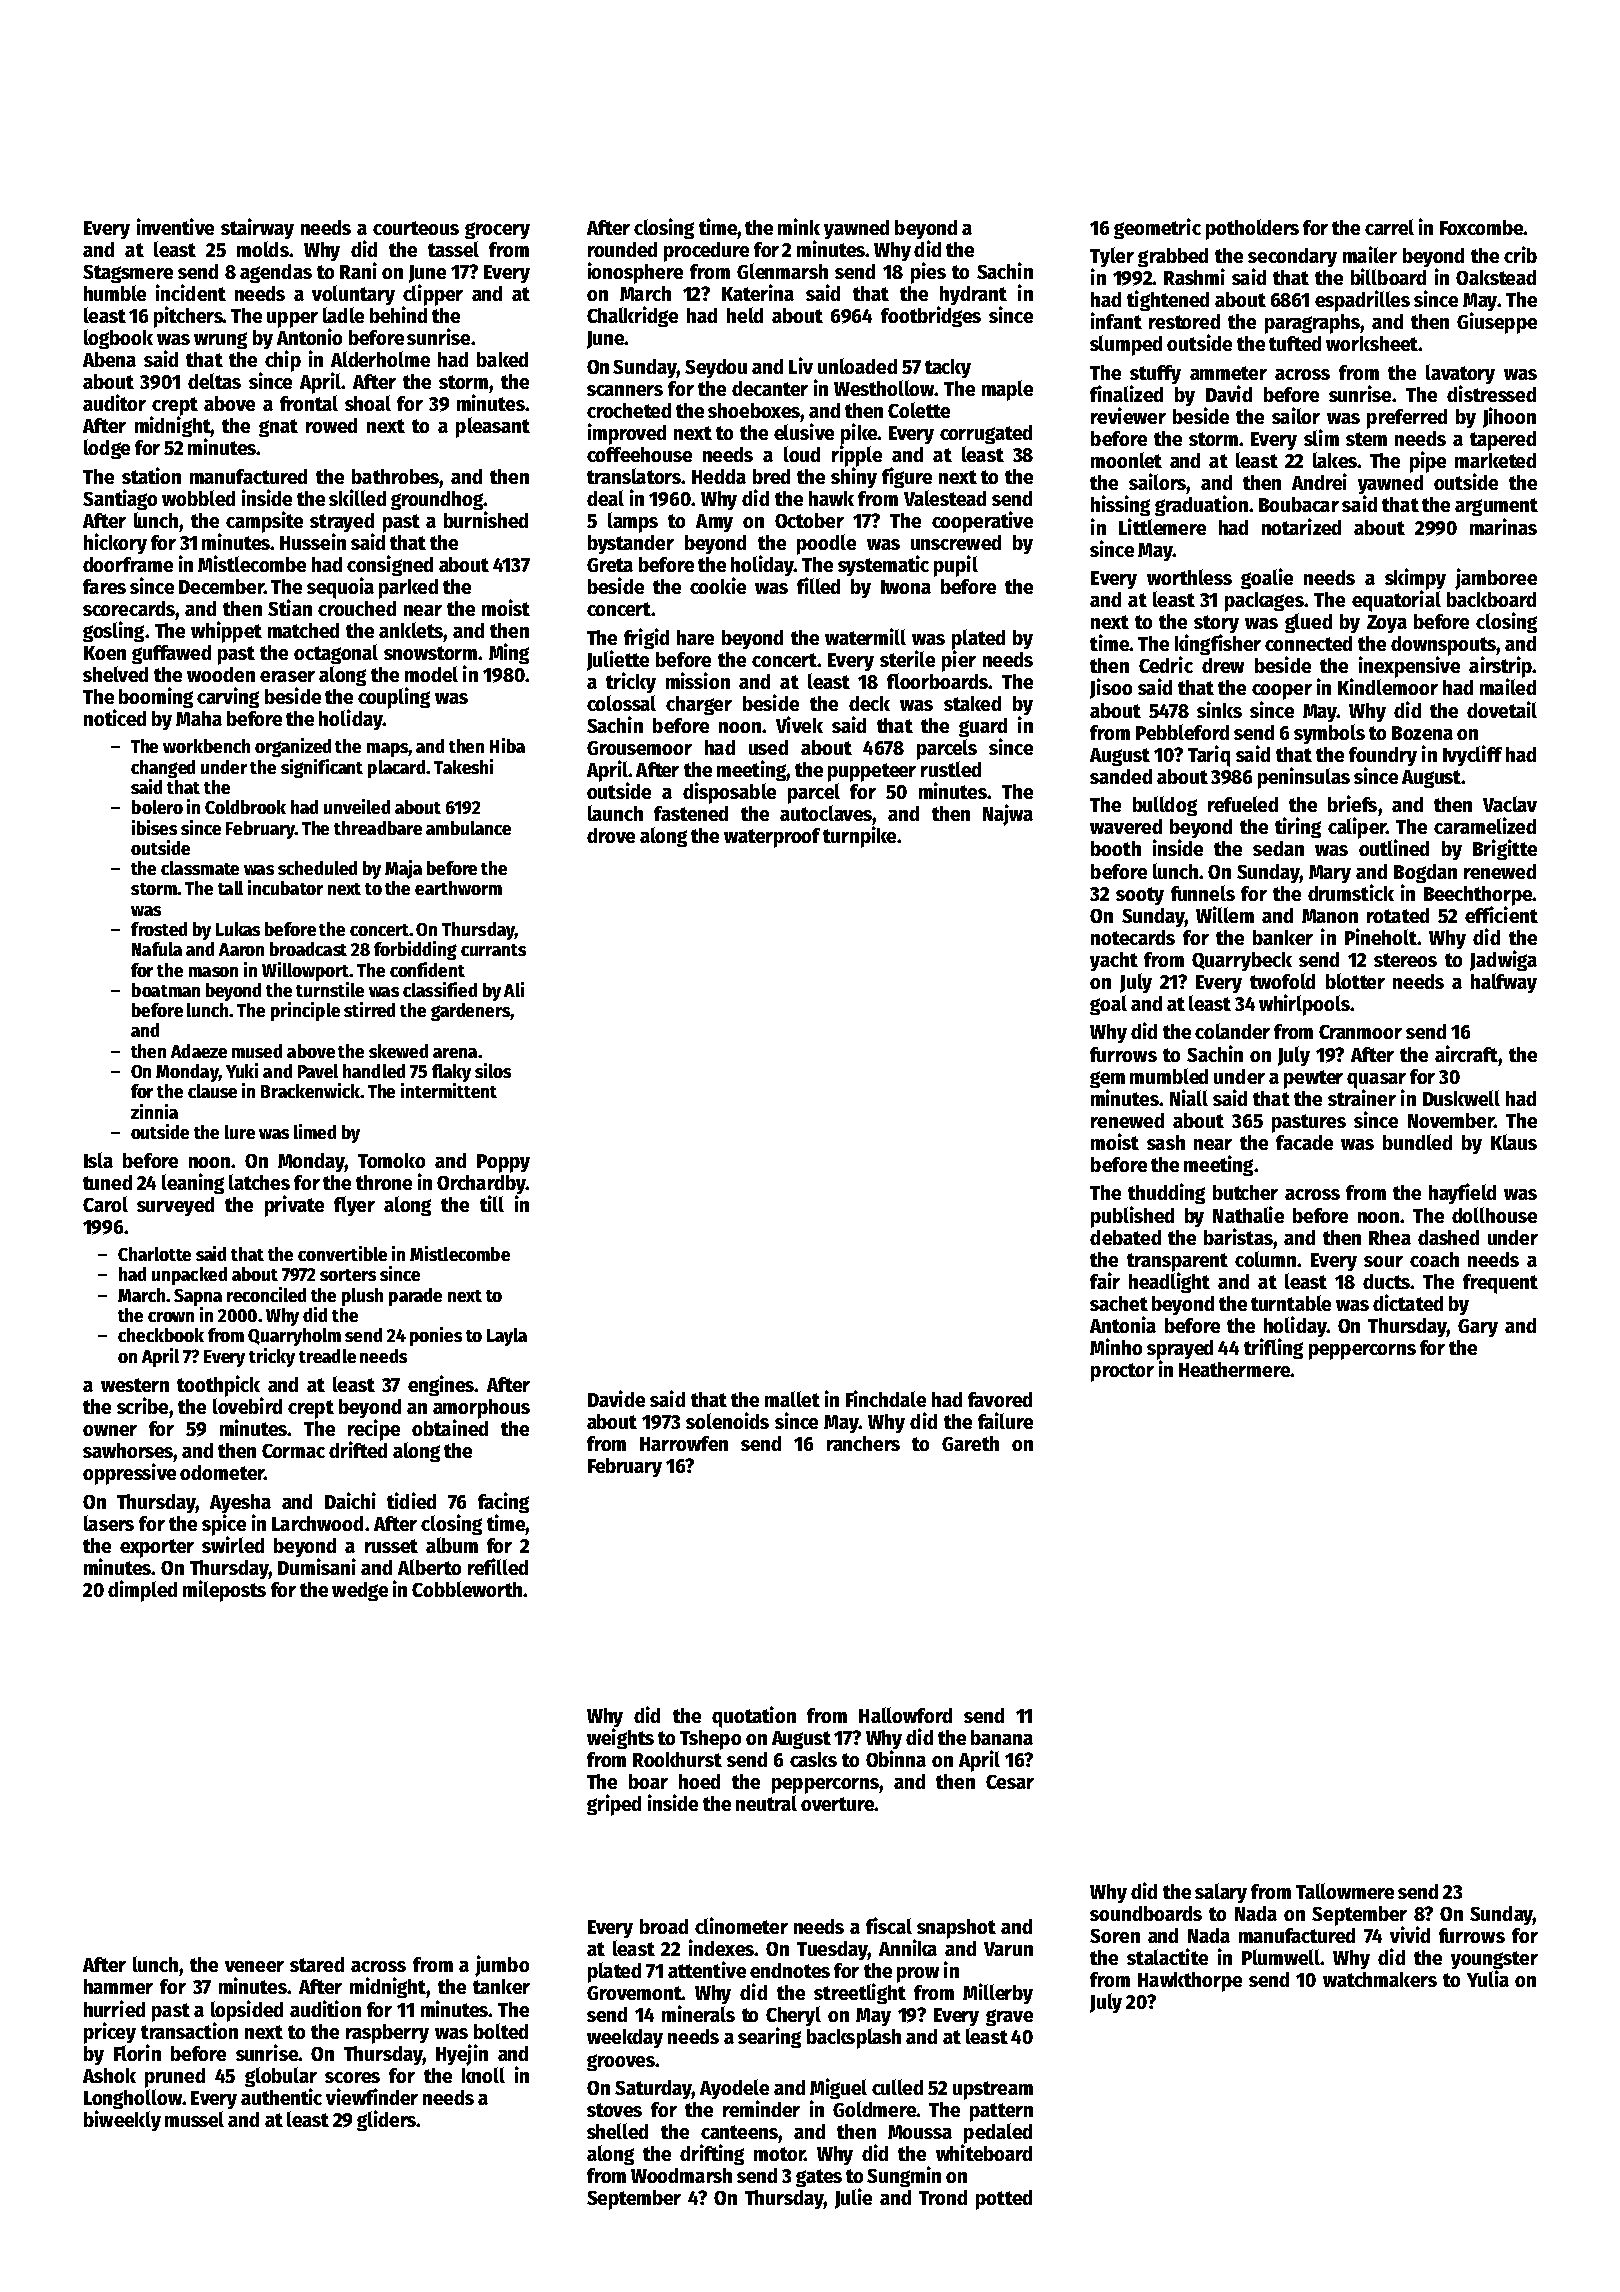 The width and height of the document is (1620, 2292). What do you see at coordinates (1428, 462) in the document?
I see `pipe` at bounding box center [1428, 462].
